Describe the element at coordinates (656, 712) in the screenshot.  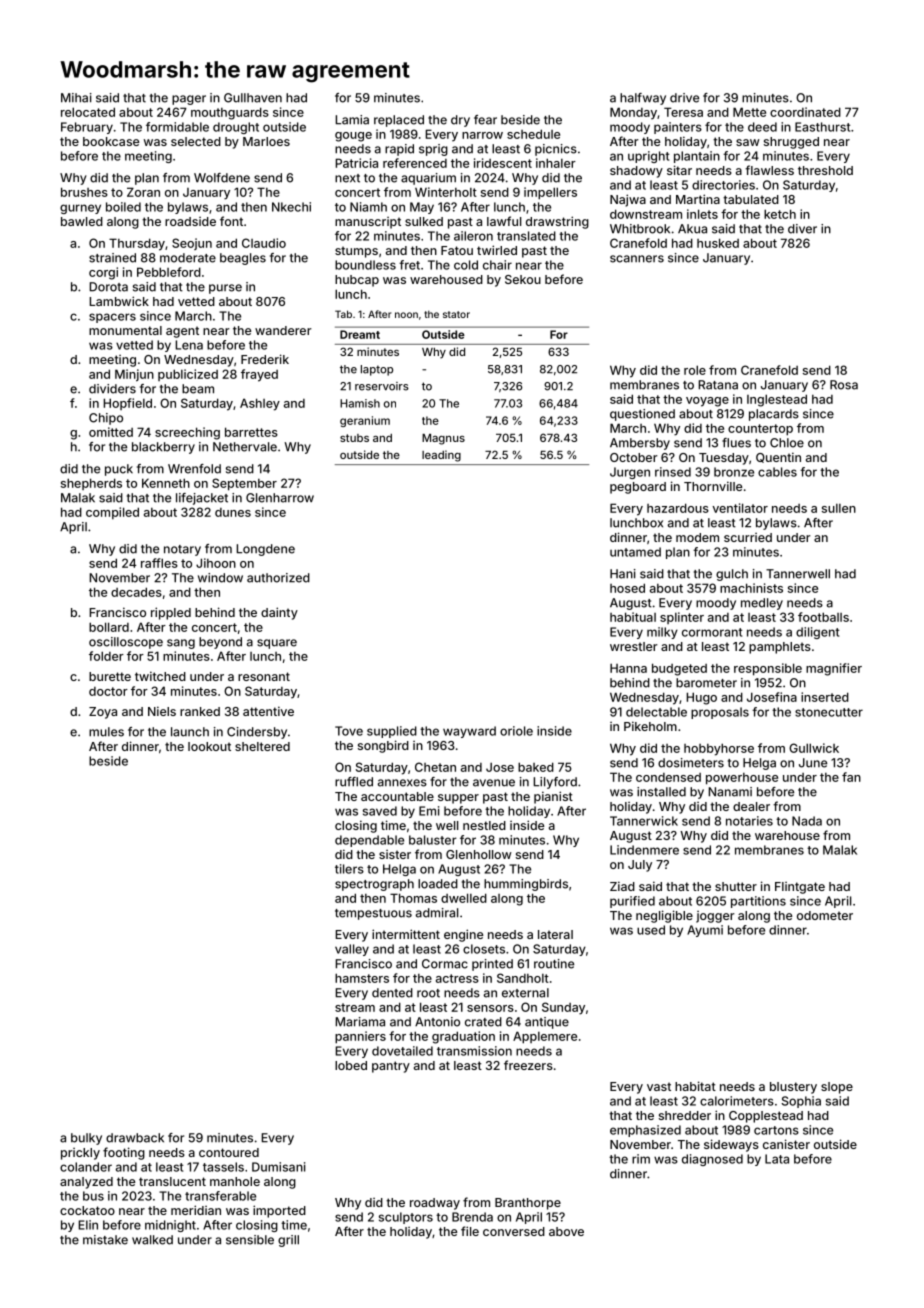
I see `delectable` at that location.
